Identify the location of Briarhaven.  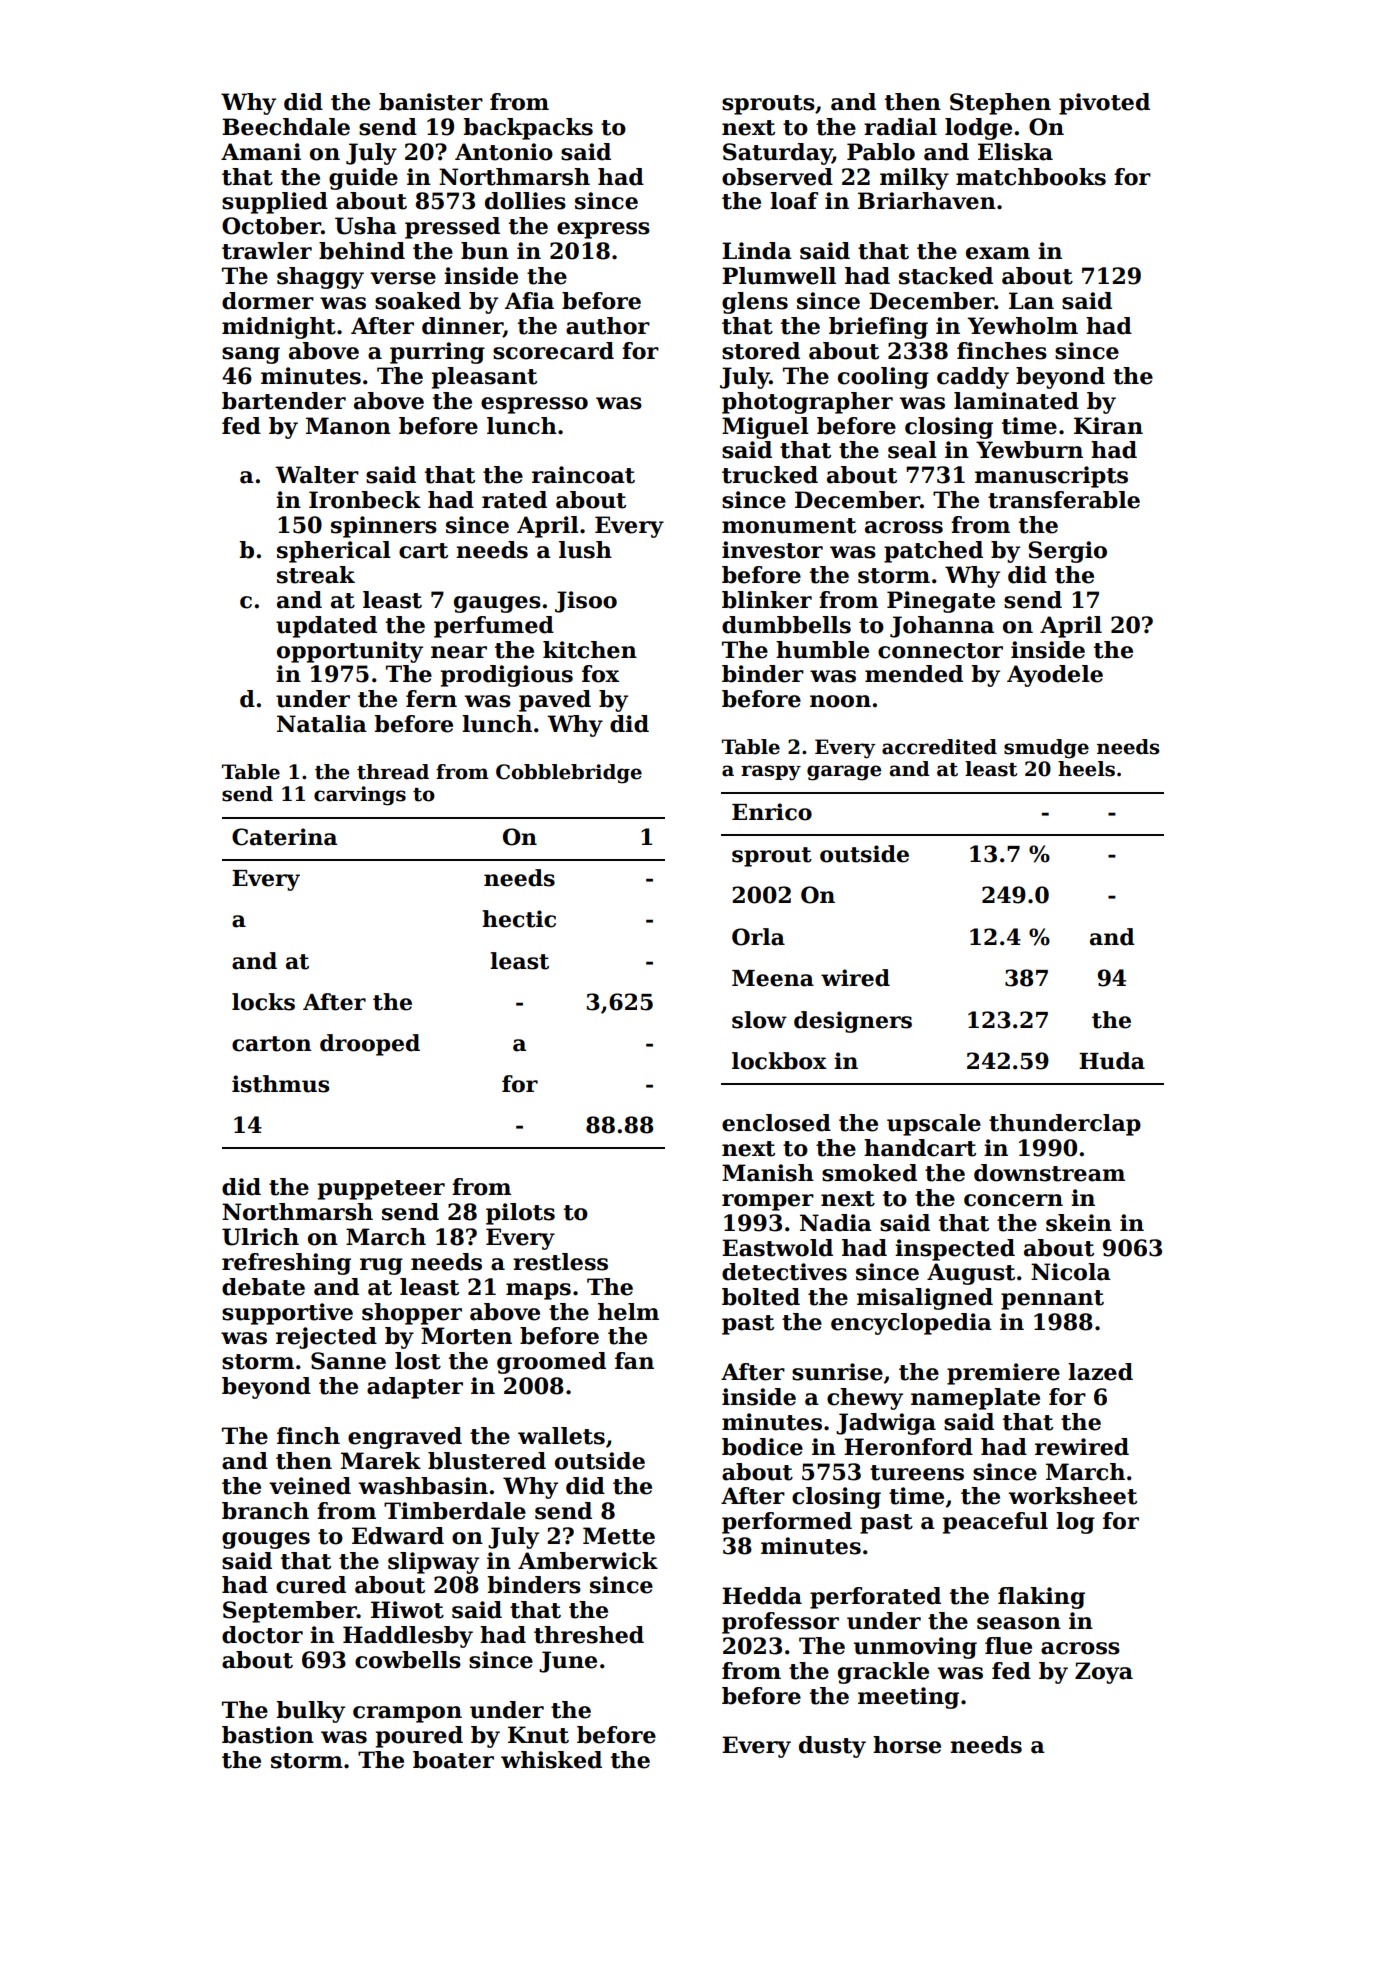
(927, 201).
